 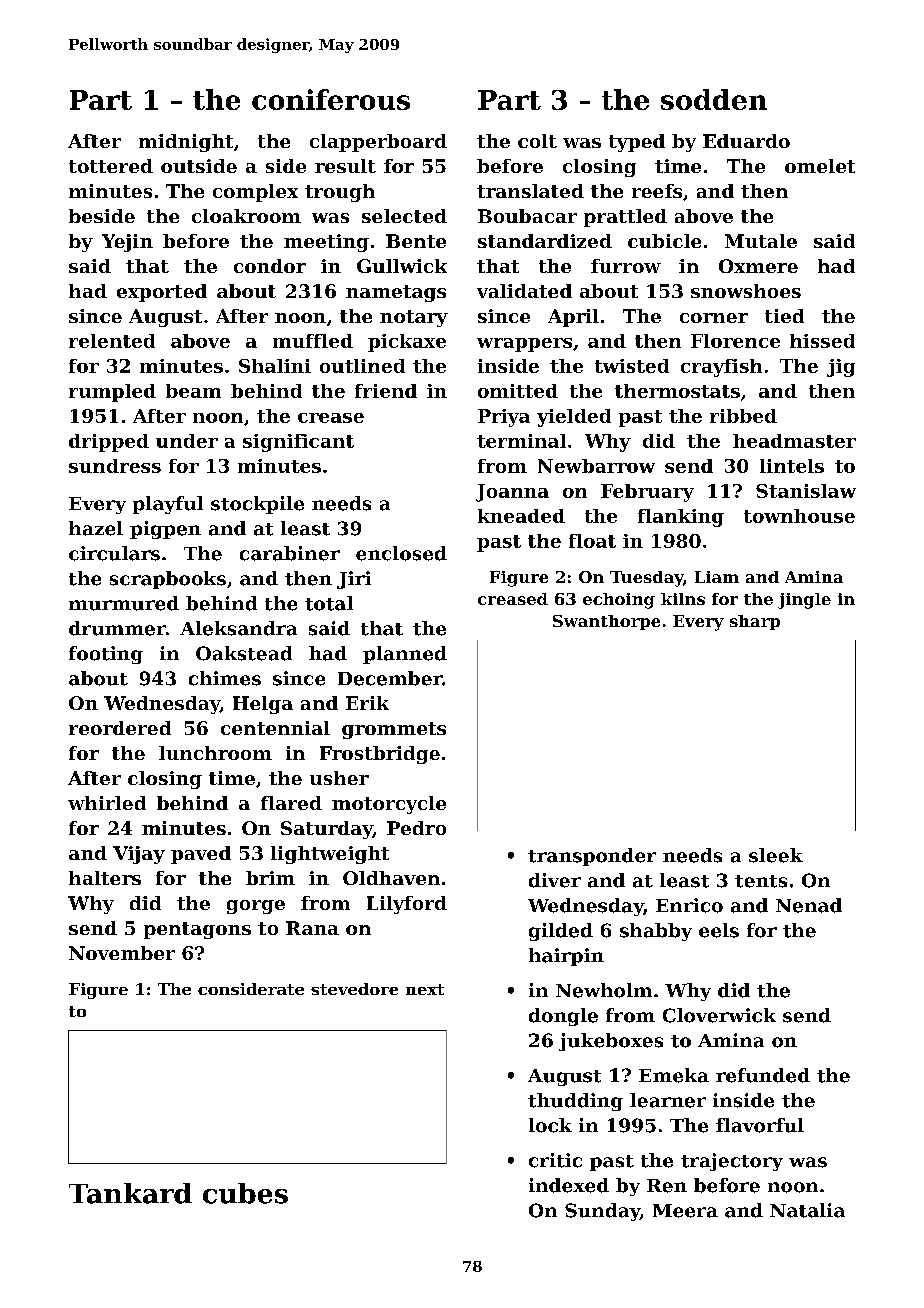 I want to click on cubes, so click(x=245, y=1193).
